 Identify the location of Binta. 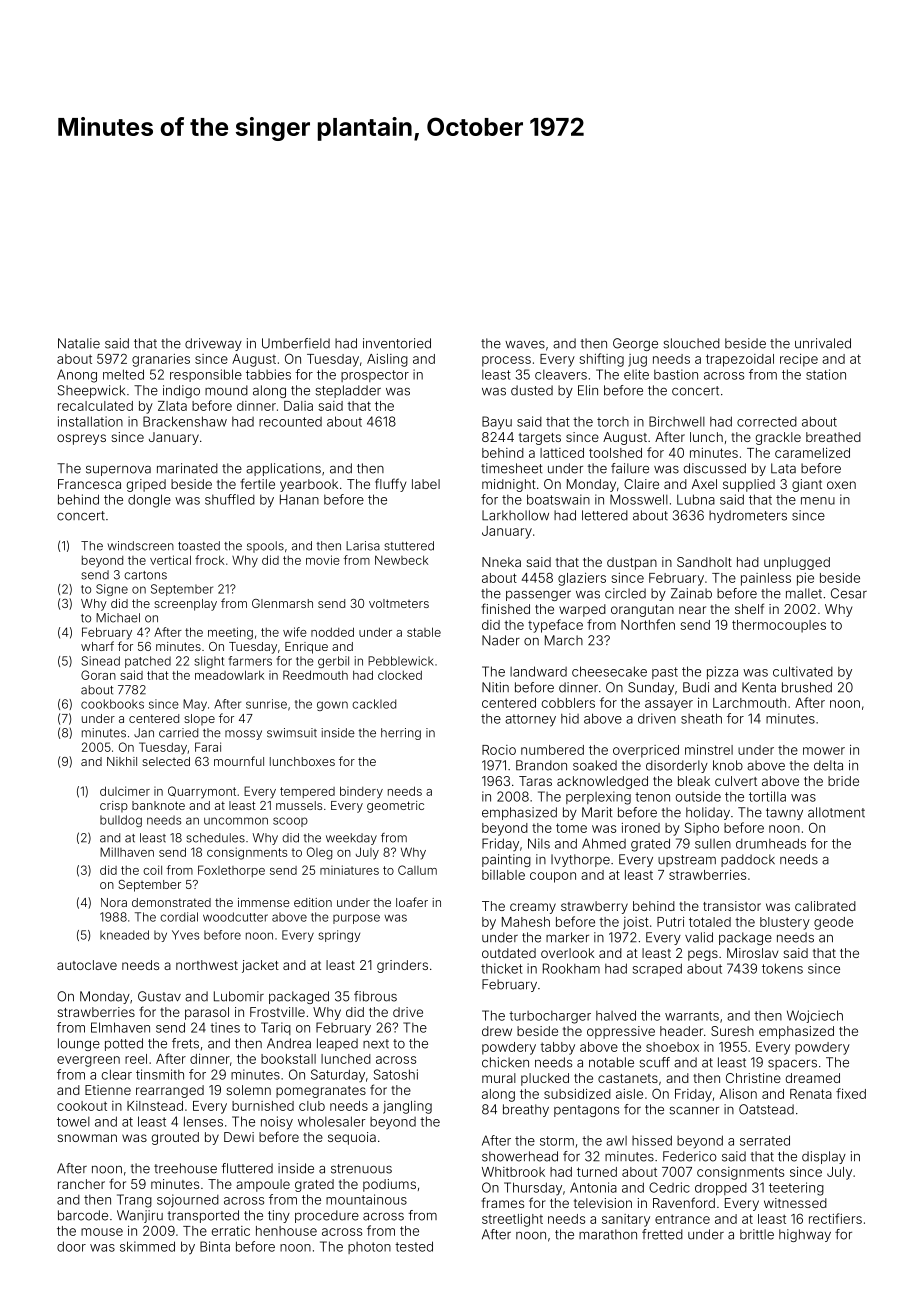
(215, 1246).
